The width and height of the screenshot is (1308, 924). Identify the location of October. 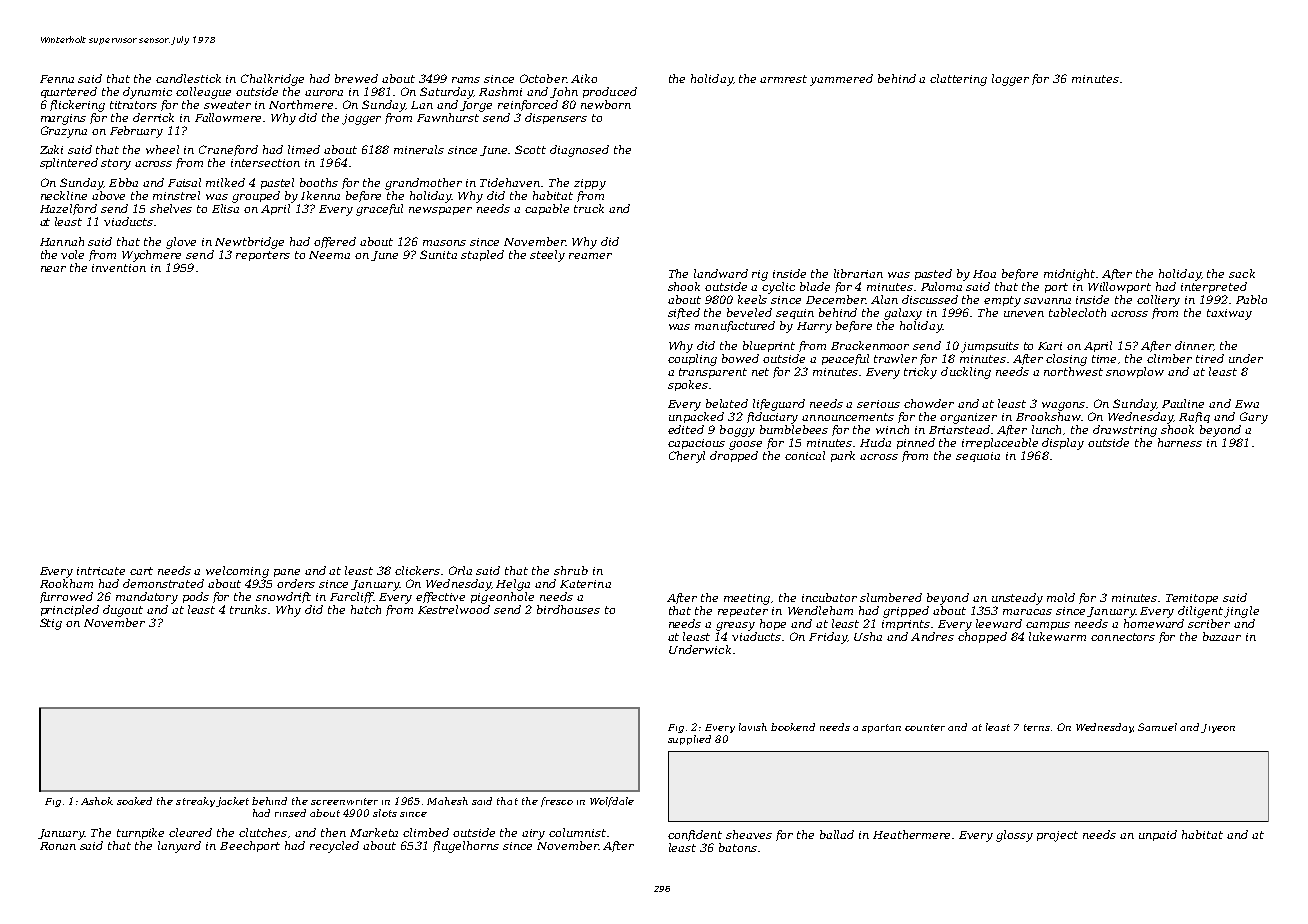
(543, 78).
